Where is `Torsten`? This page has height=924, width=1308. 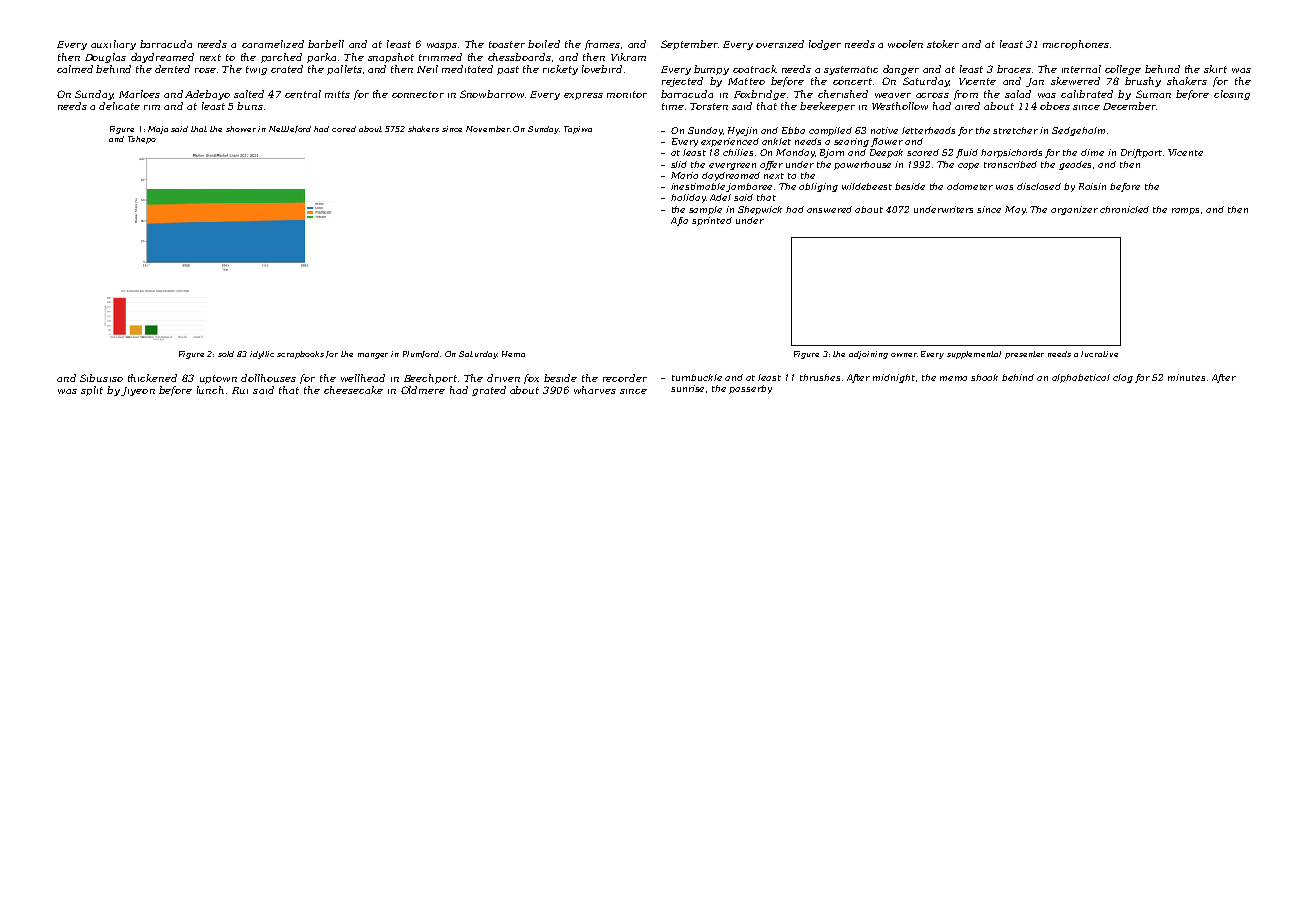
Torsten is located at coordinates (709, 106).
